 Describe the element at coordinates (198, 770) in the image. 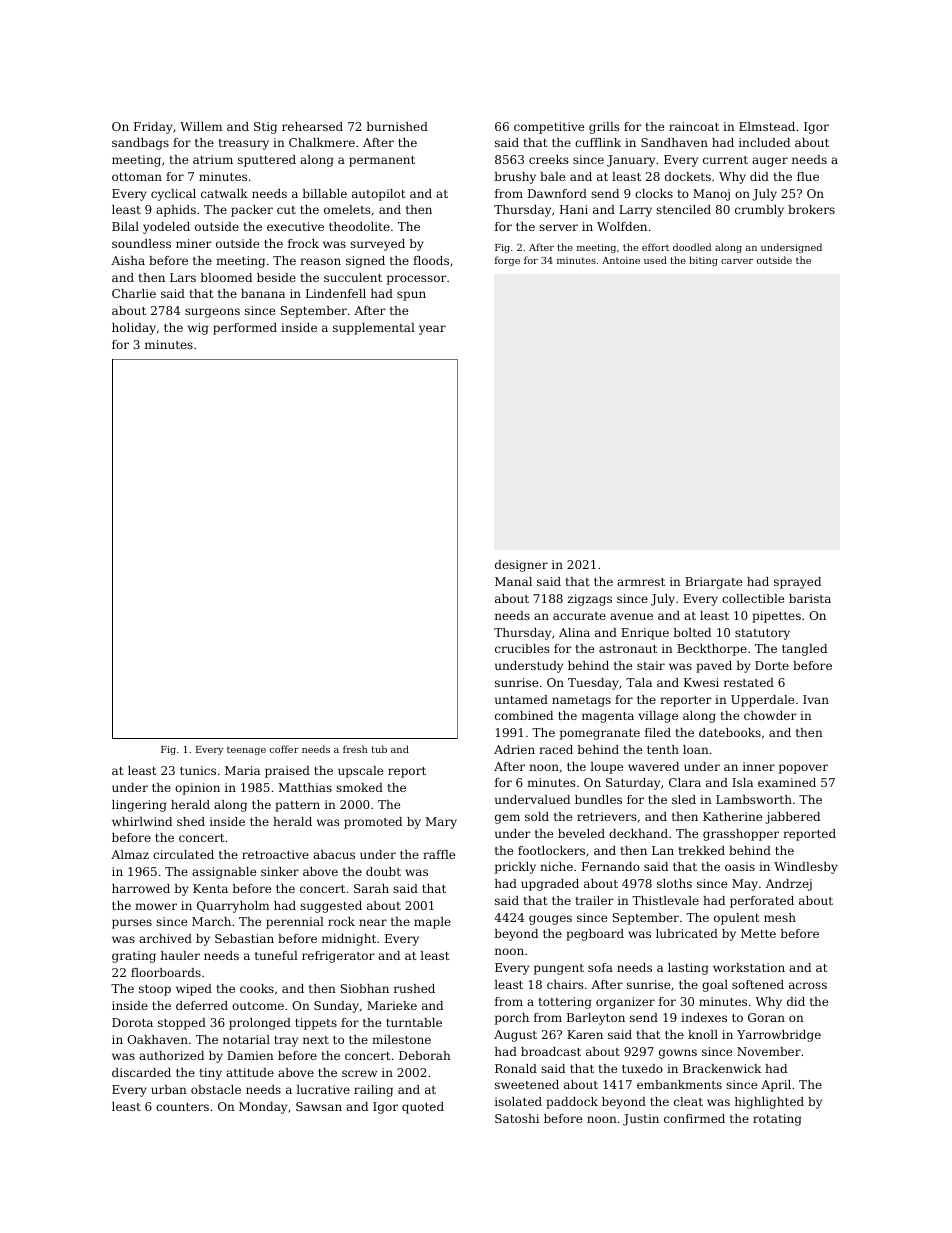

I see `tunics` at that location.
